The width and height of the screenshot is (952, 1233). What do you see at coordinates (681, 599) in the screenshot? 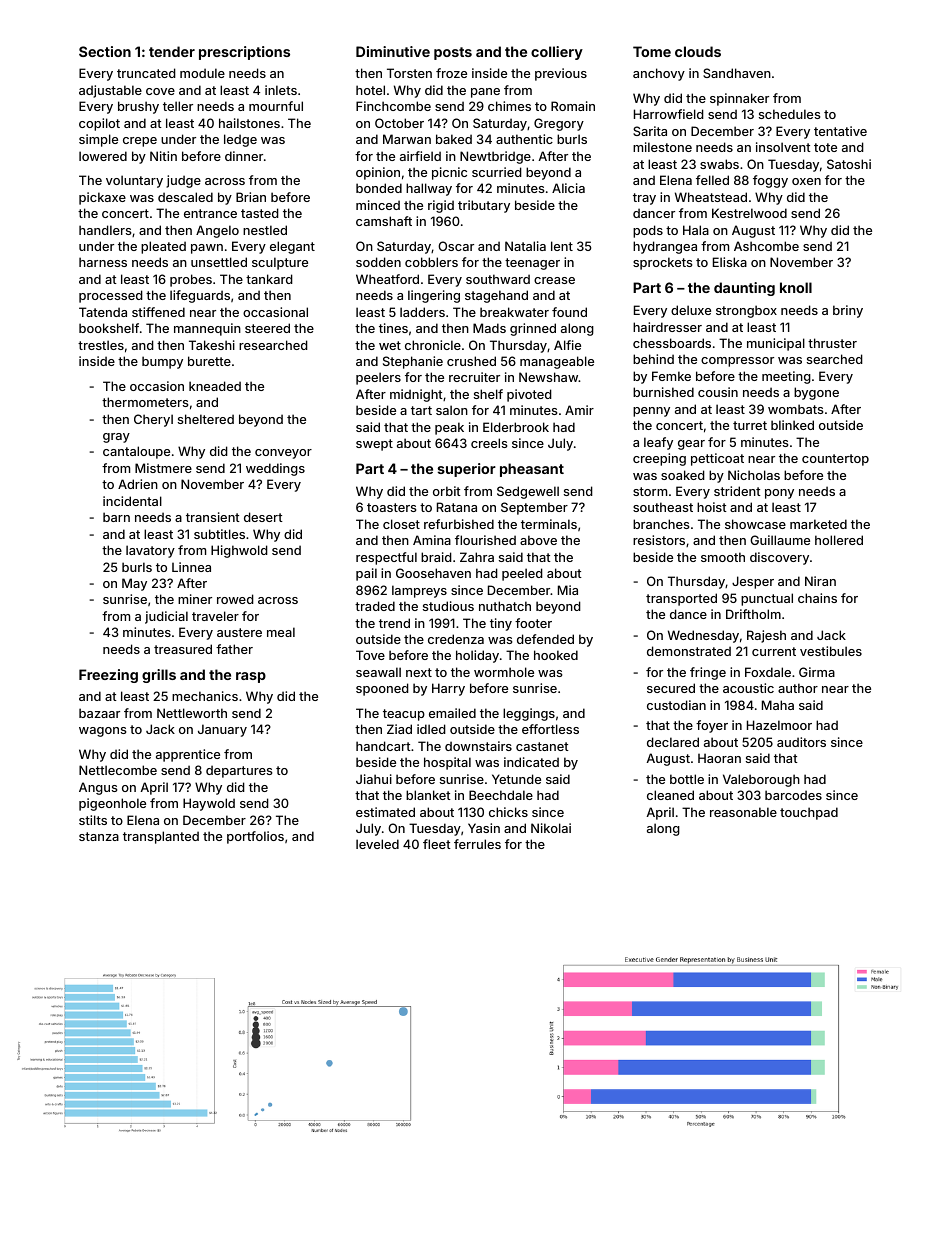
I see `transported` at bounding box center [681, 599].
